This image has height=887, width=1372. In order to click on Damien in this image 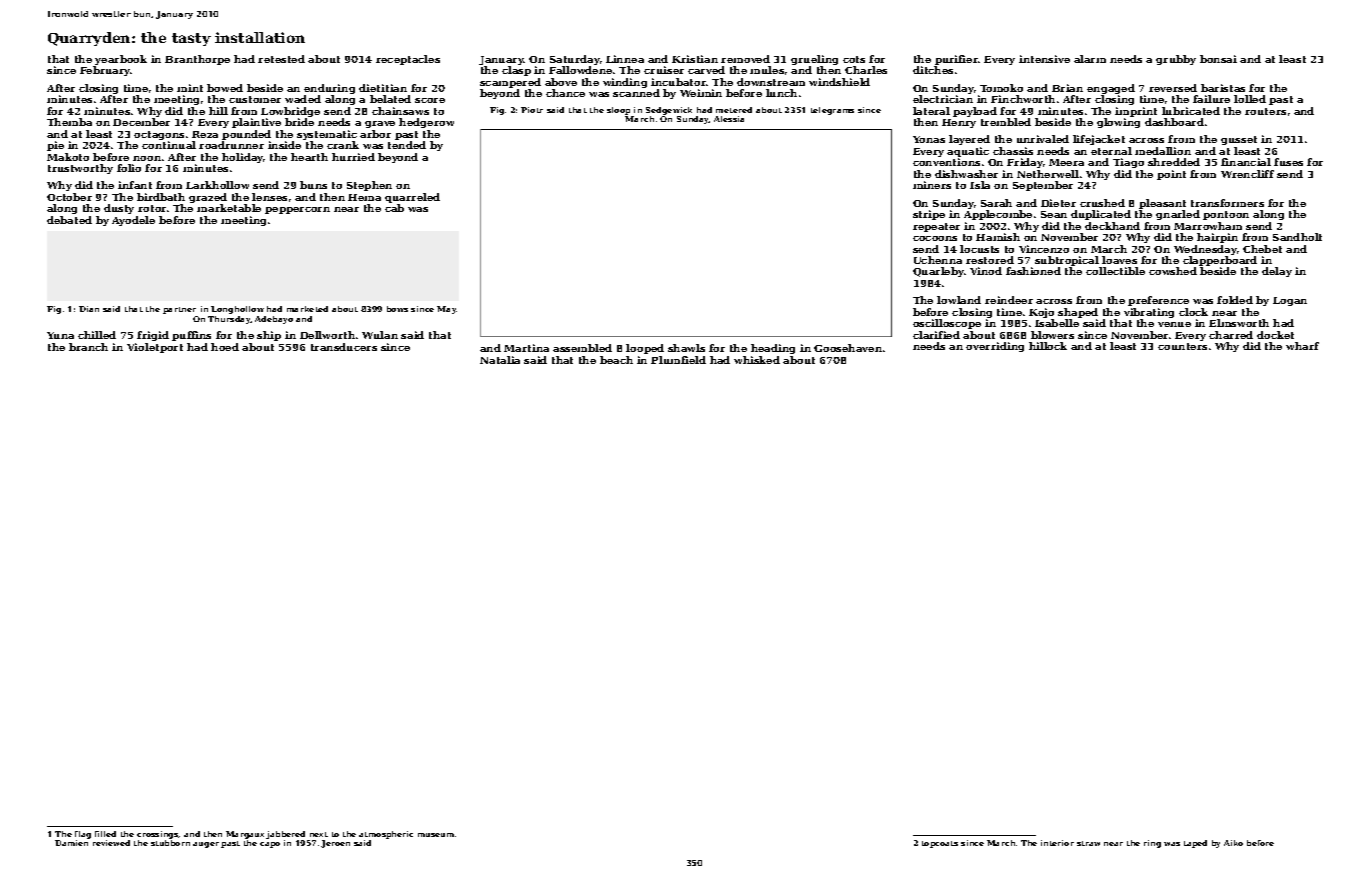, I will do `click(71, 843)`.
